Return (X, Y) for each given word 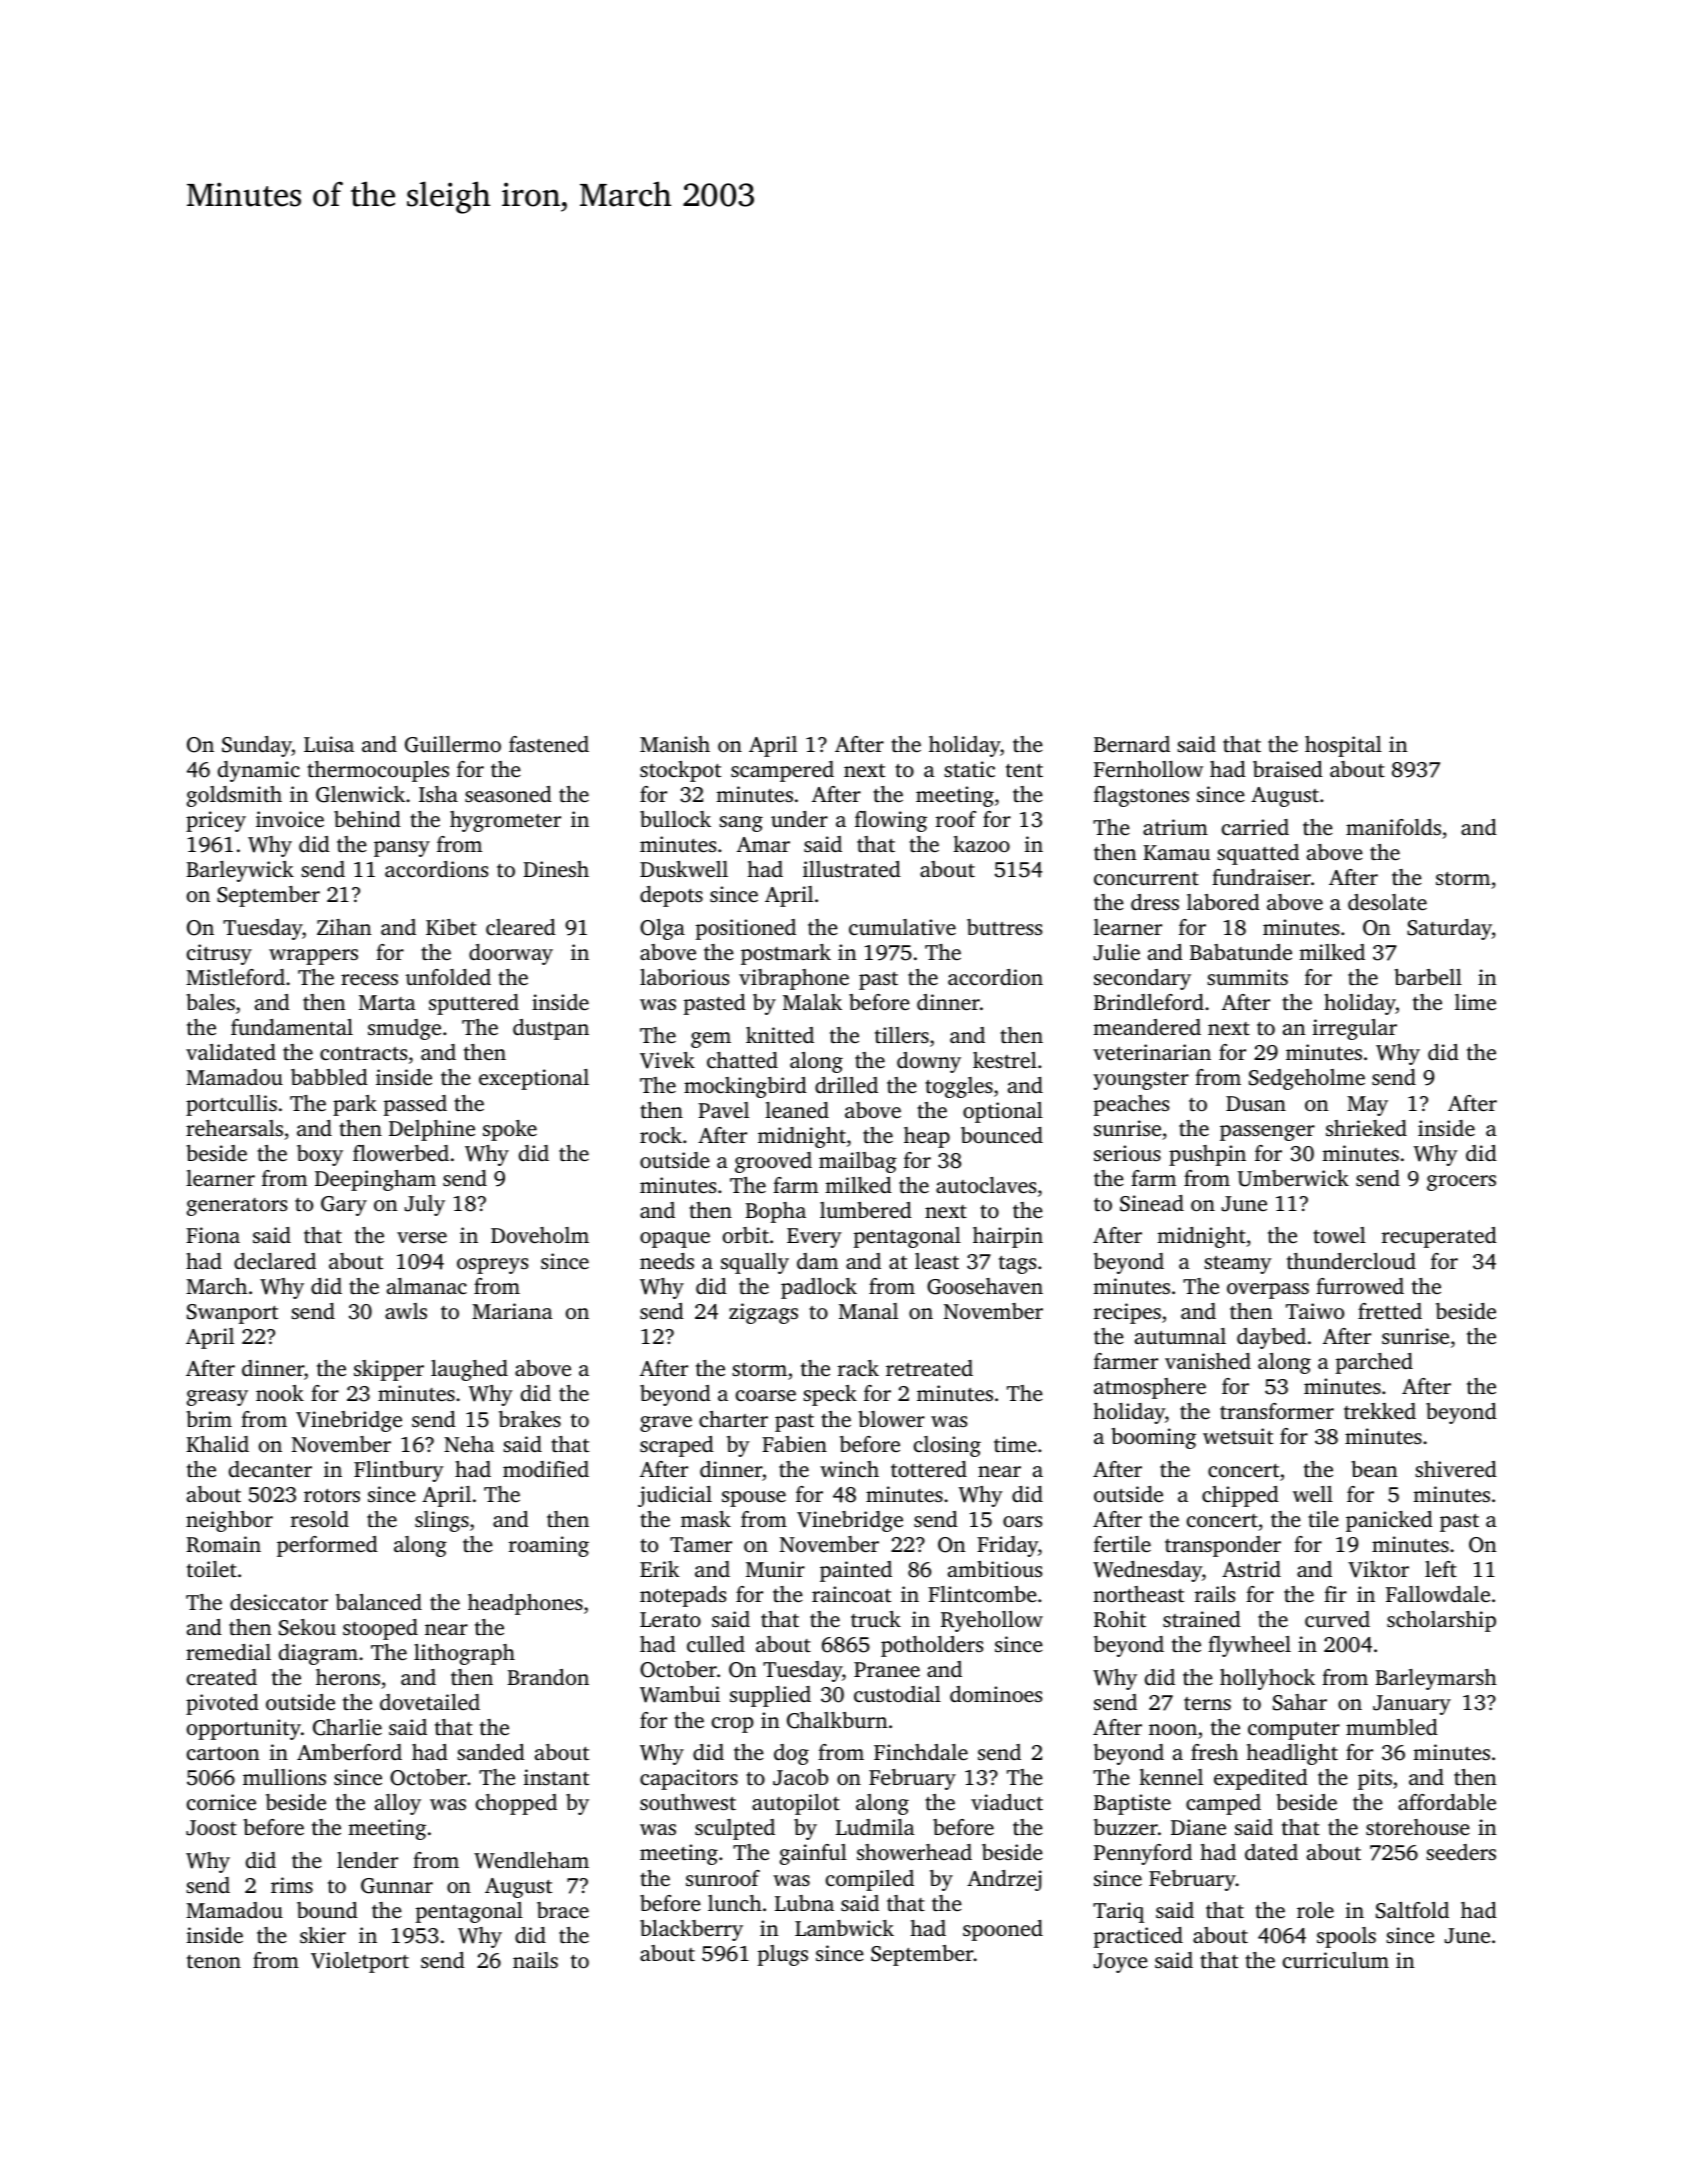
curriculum (1336, 1960)
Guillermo (453, 744)
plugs (783, 1955)
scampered (782, 771)
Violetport (360, 1962)
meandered (1147, 1027)
